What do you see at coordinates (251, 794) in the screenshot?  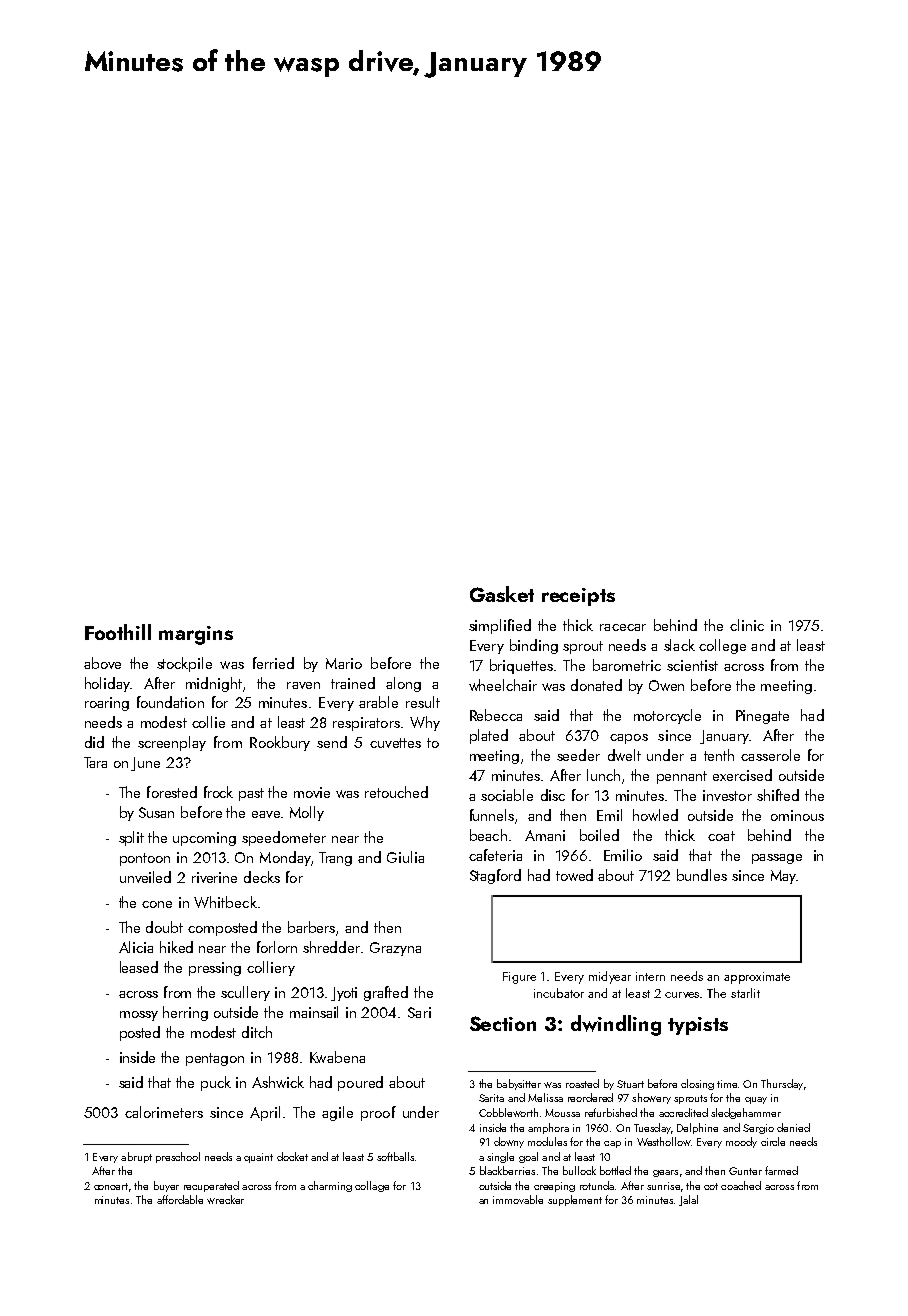 I see `past` at bounding box center [251, 794].
